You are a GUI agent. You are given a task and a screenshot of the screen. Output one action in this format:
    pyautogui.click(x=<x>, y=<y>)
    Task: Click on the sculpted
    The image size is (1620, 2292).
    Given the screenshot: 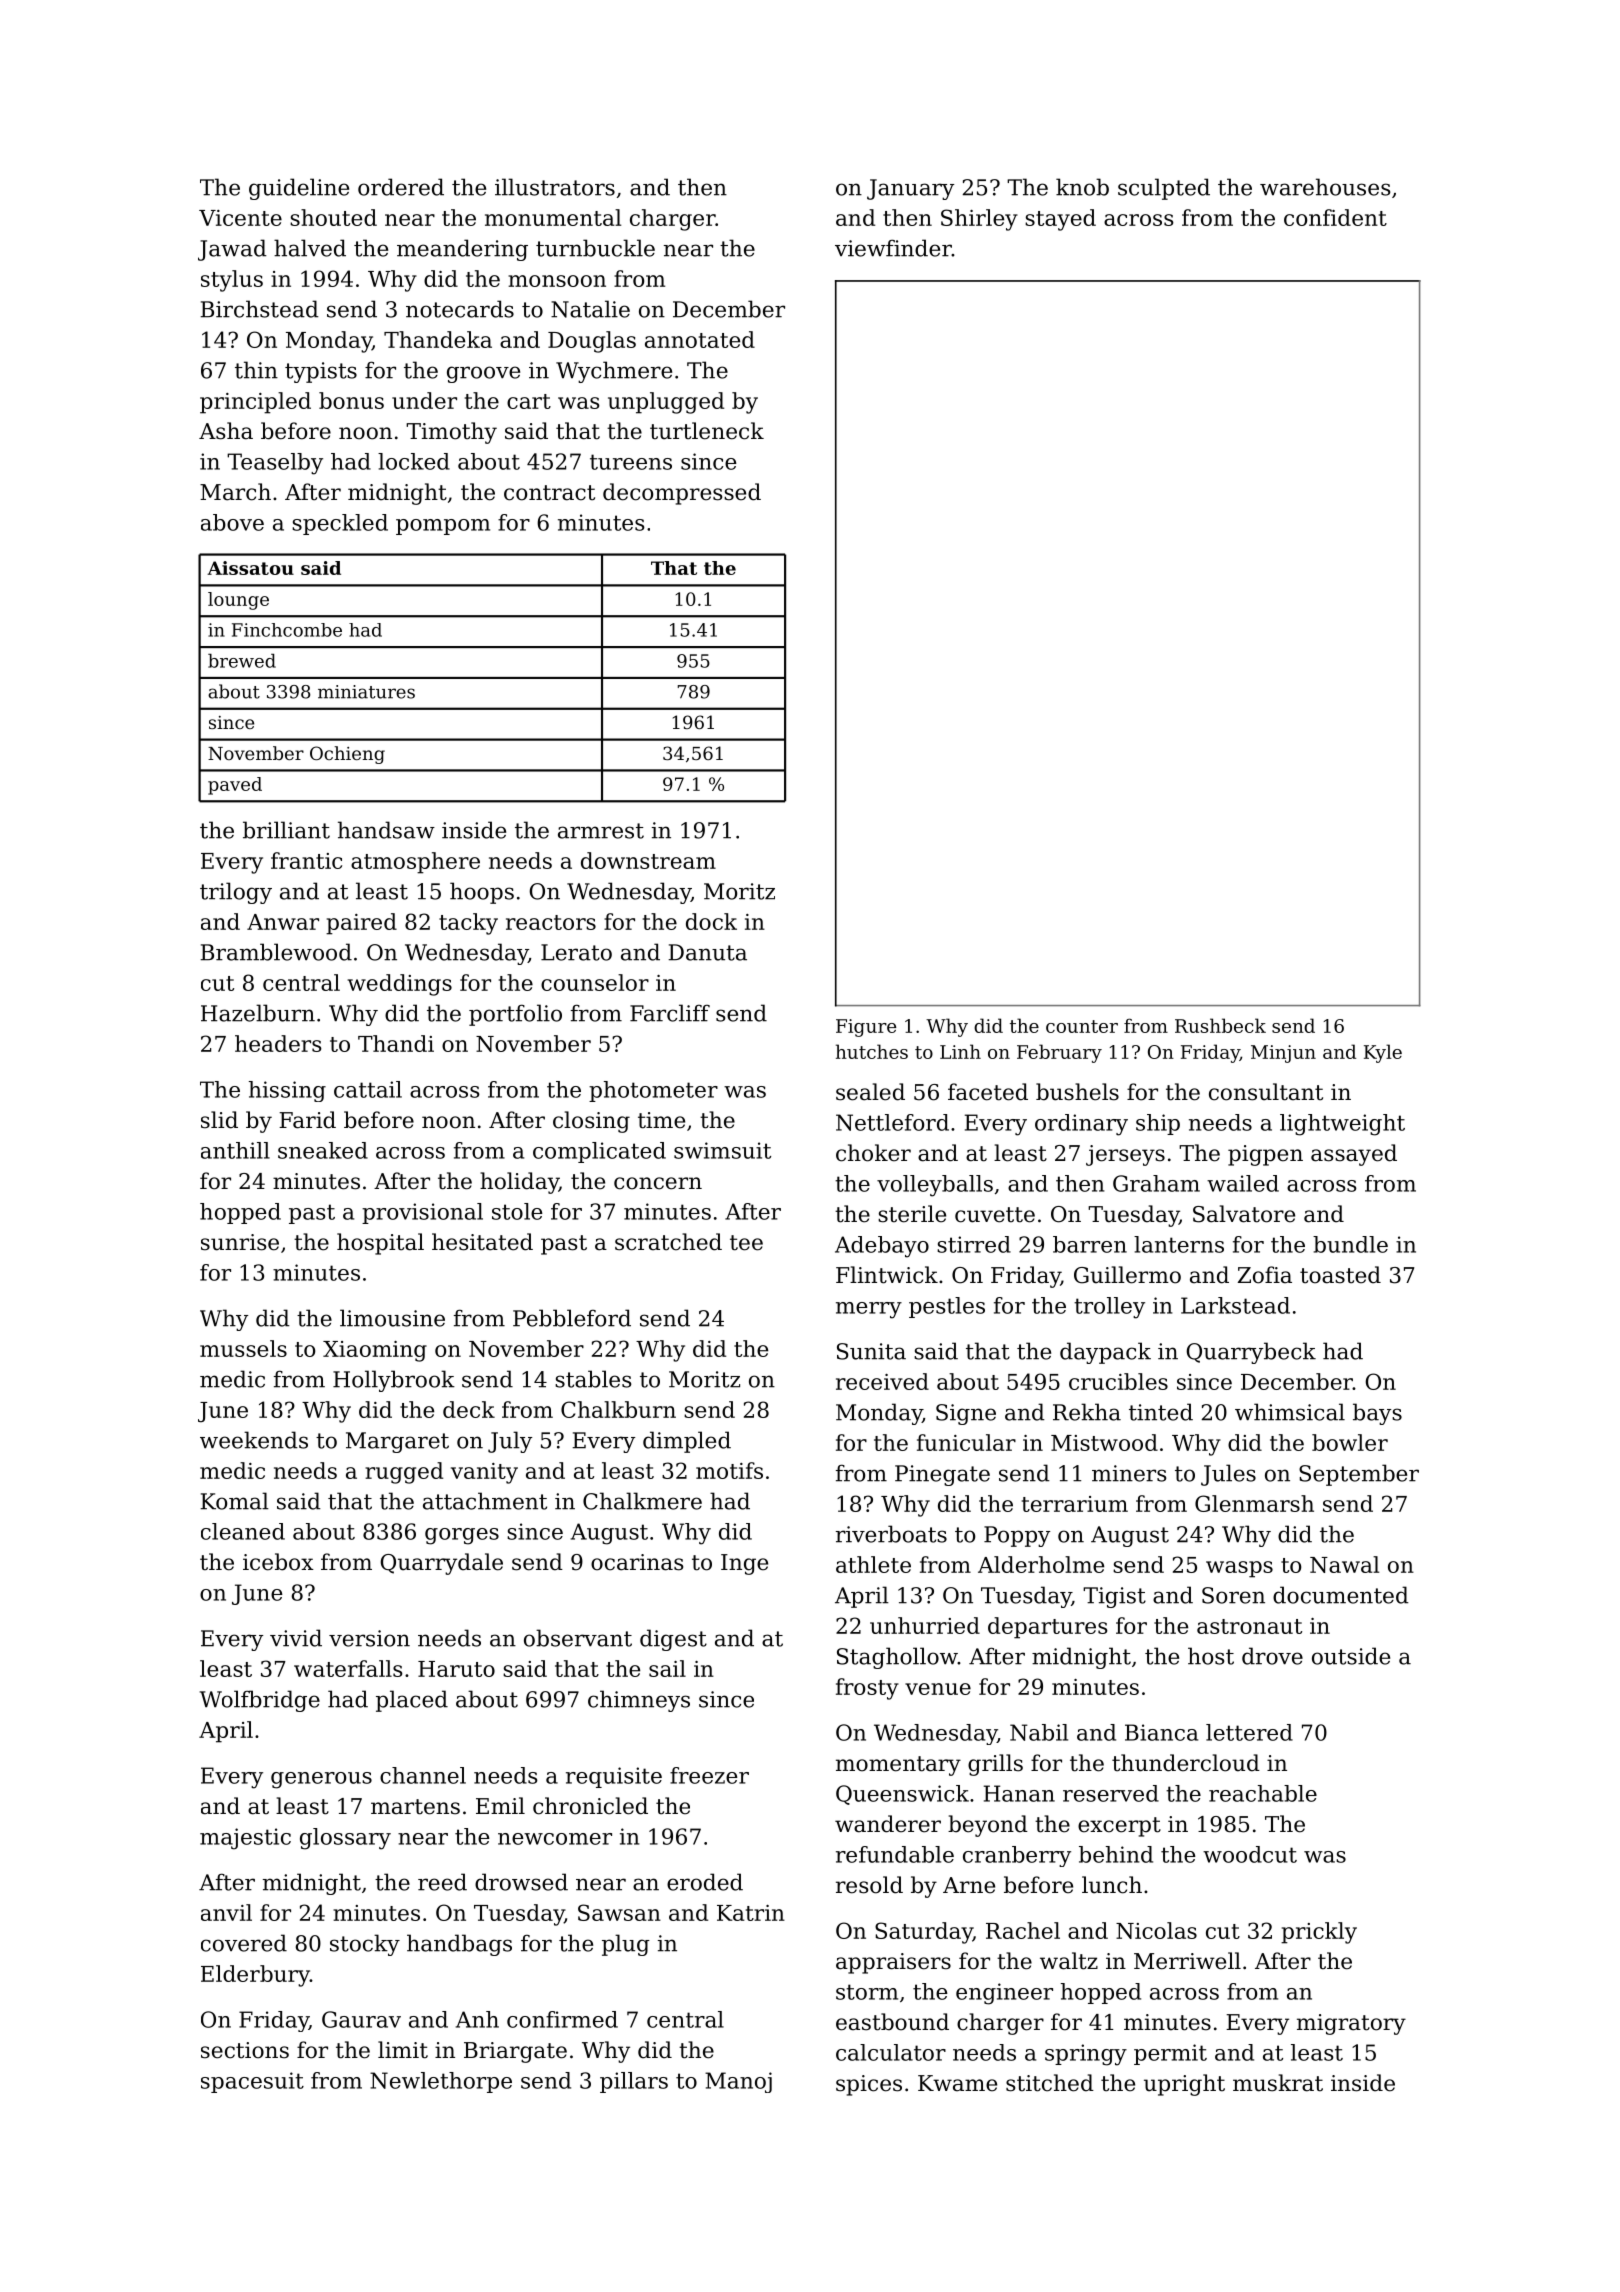 What is the action you would take?
    pyautogui.click(x=1164, y=189)
